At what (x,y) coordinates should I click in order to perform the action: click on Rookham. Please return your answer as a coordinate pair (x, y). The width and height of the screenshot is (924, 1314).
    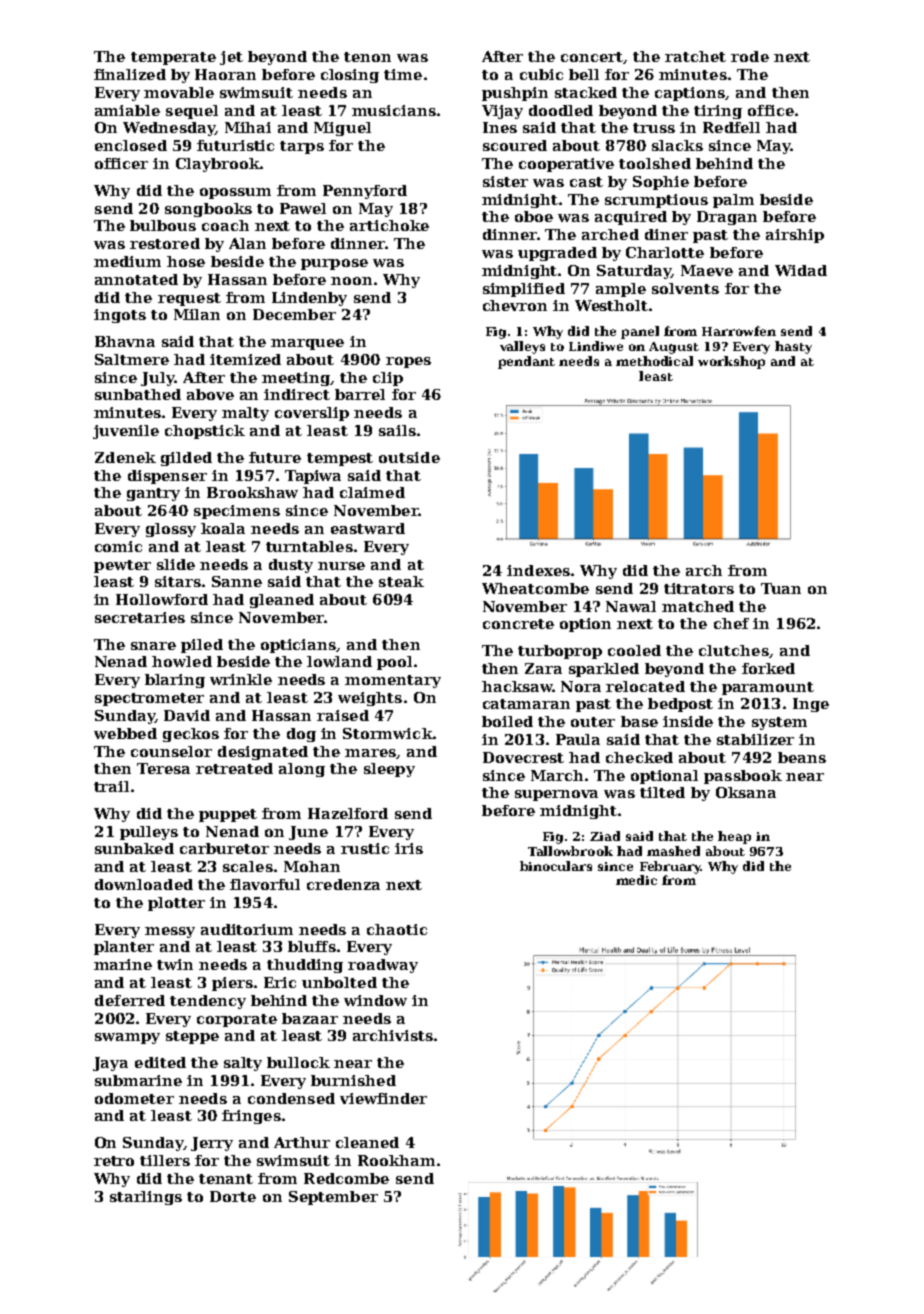
    Looking at the image, I should click on (396, 1160).
